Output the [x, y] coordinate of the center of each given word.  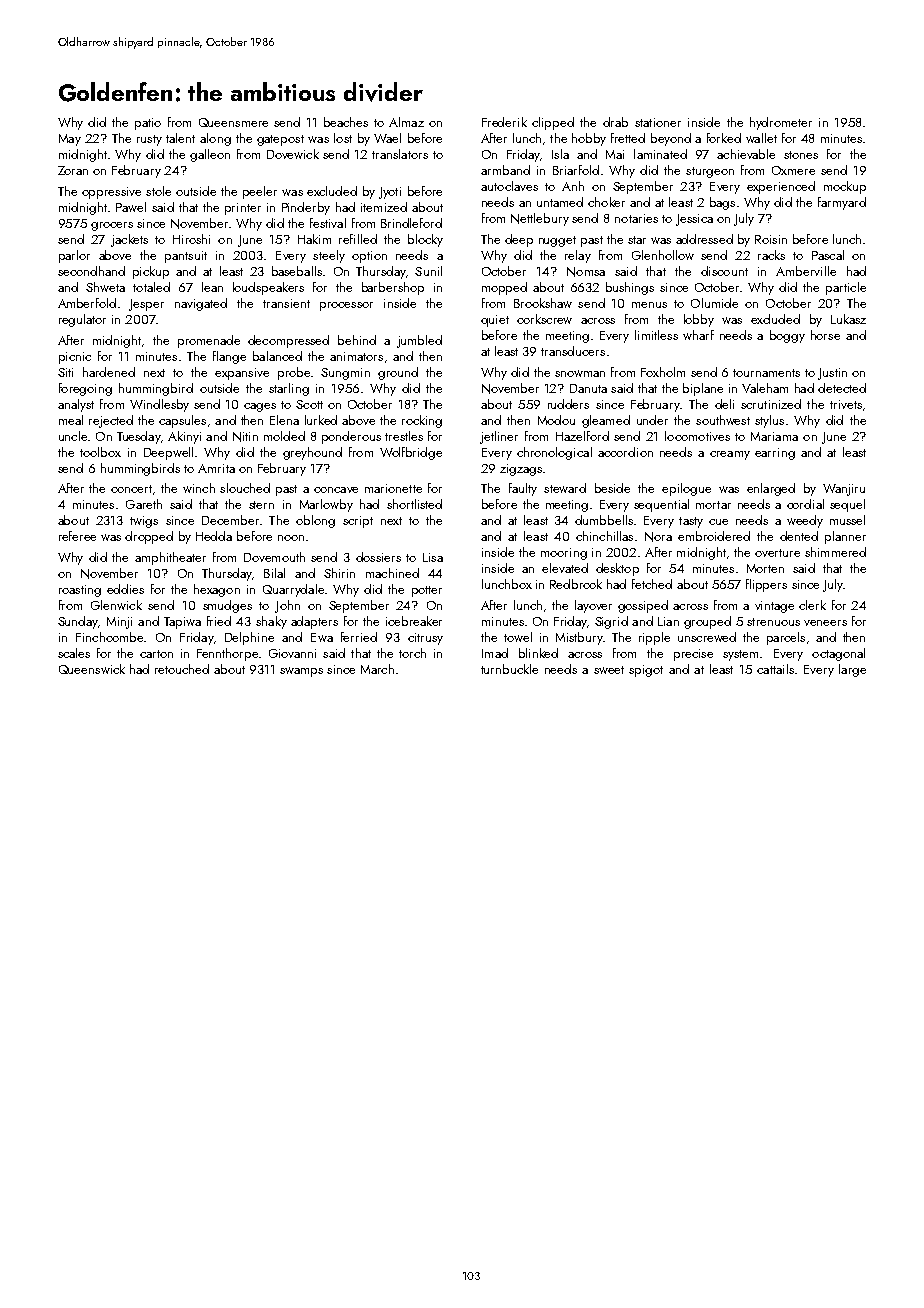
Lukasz [848, 319]
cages [260, 407]
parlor [74, 256]
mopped [504, 288]
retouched [182, 669]
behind [357, 340]
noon [291, 538]
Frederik [504, 122]
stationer [658, 122]
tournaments [766, 373]
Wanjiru [844, 490]
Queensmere [233, 122]
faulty [523, 489]
